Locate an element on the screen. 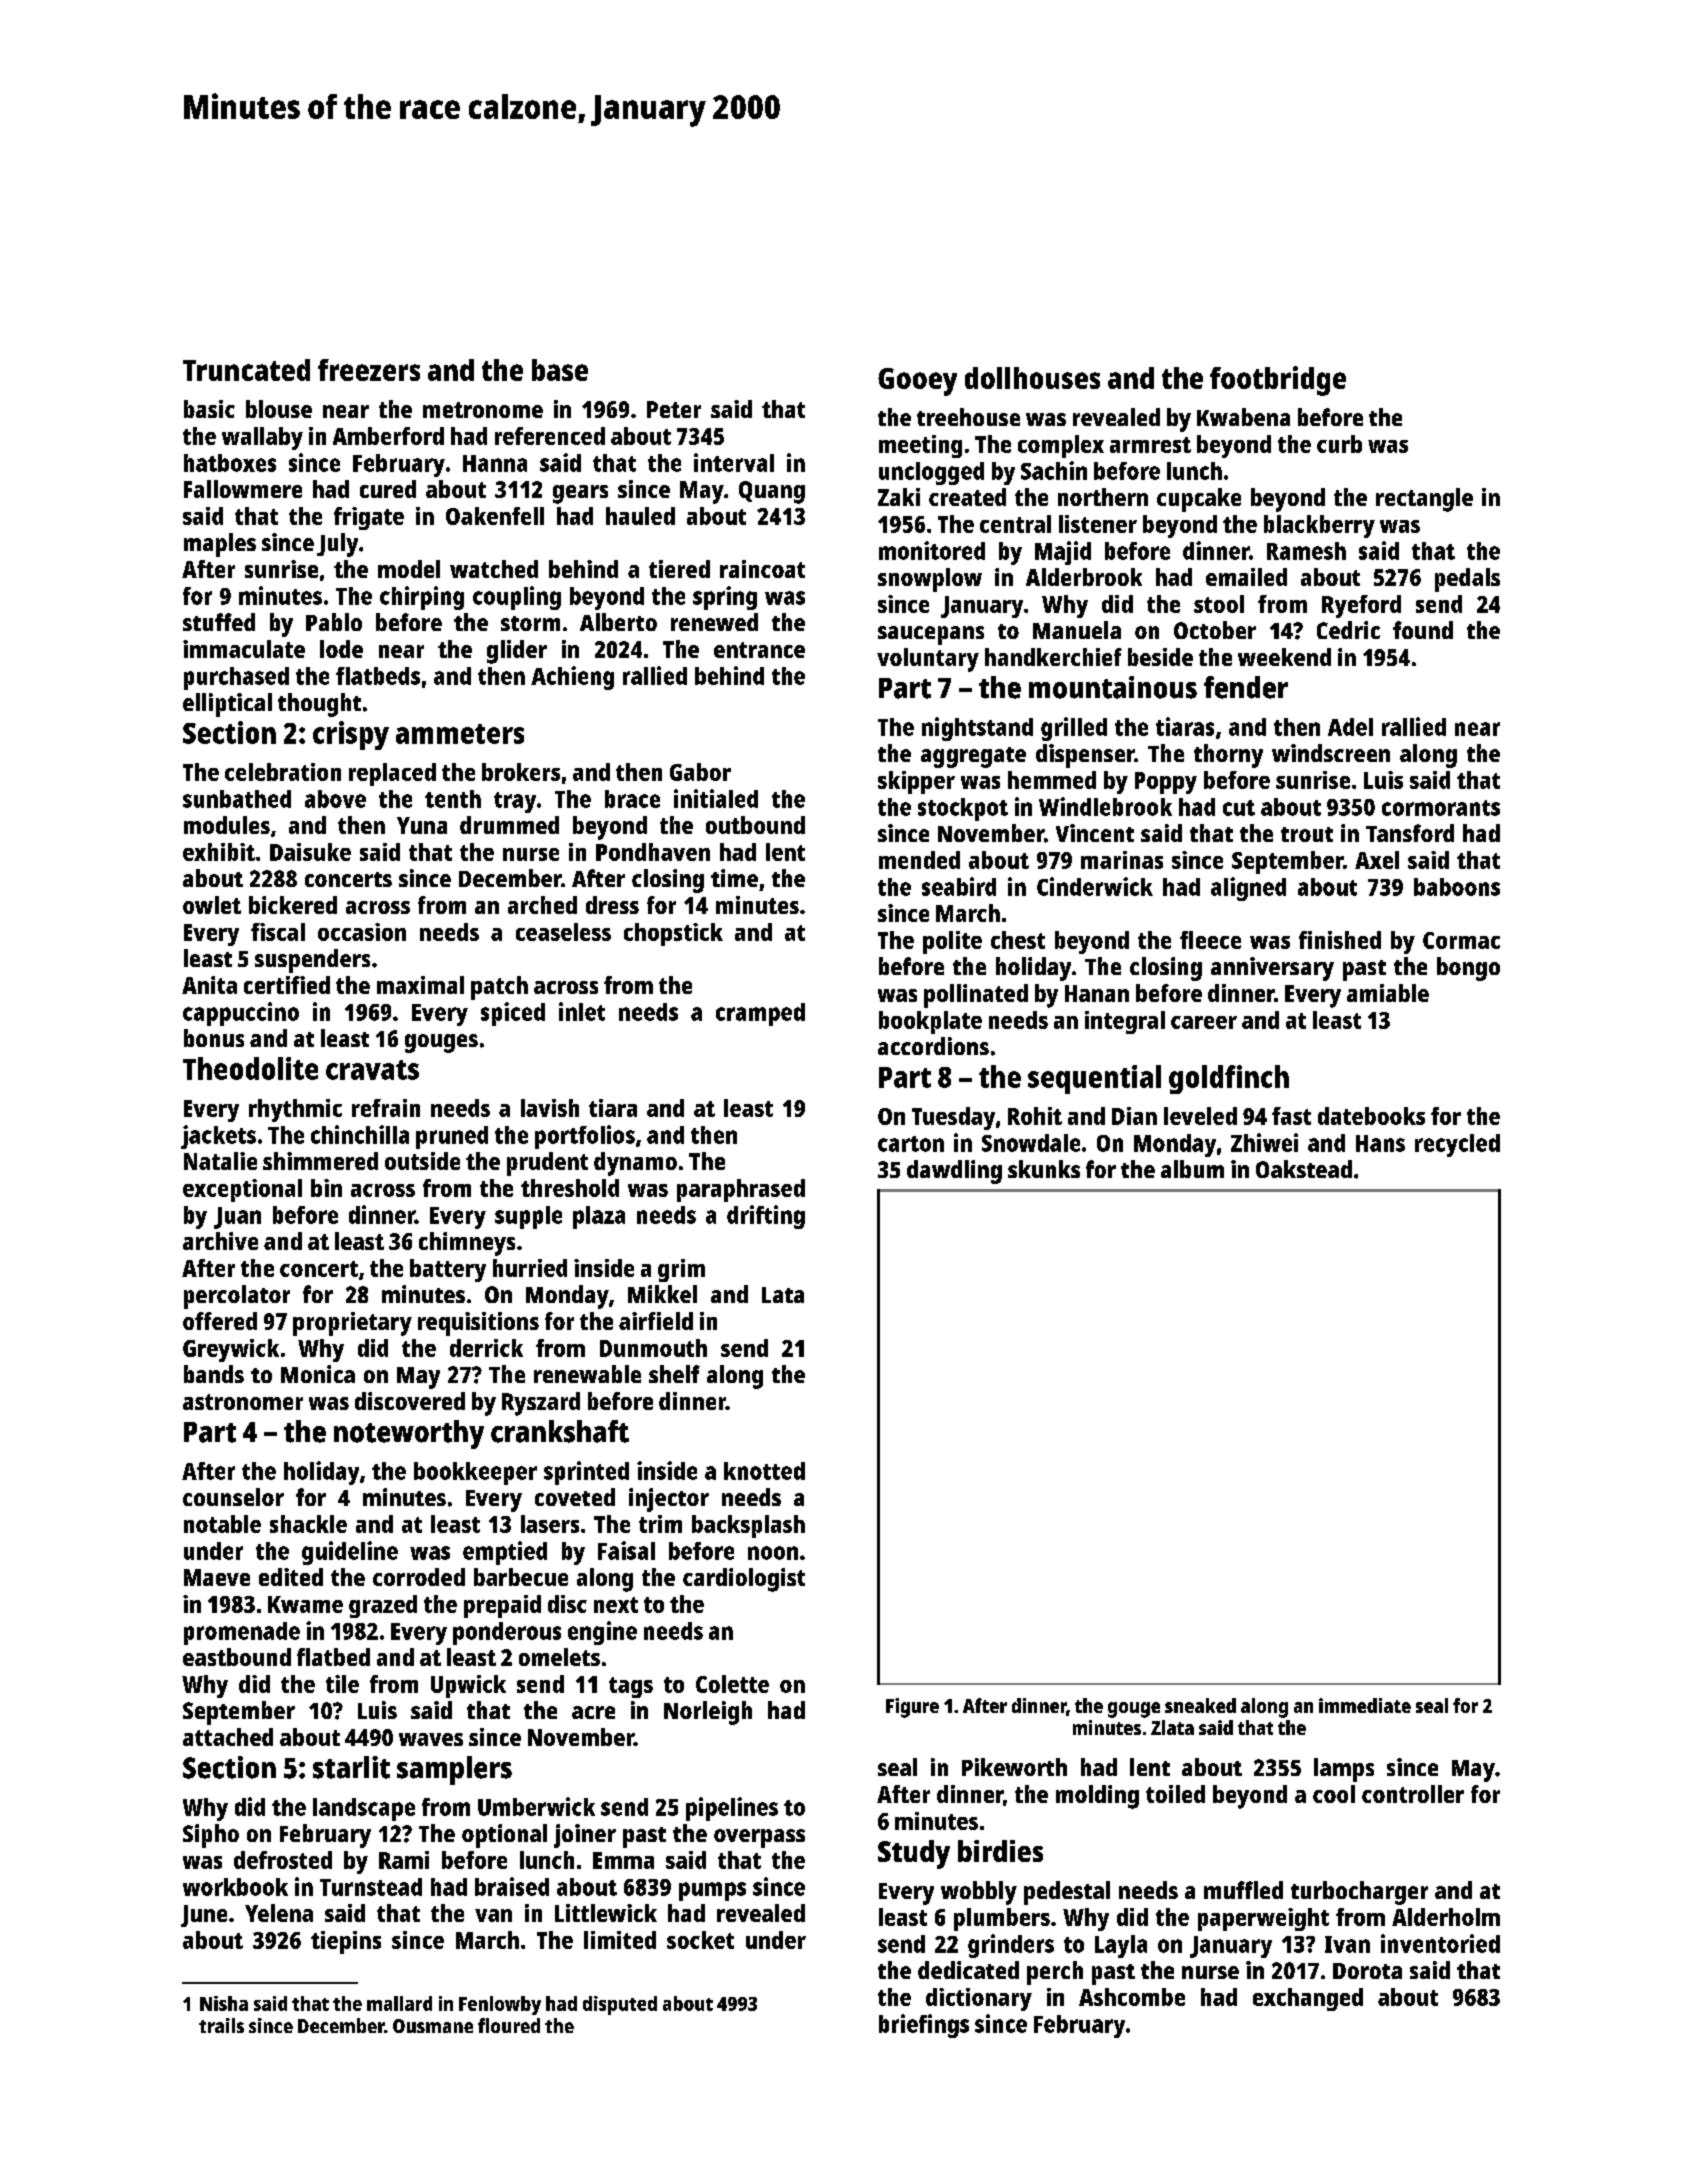  controller is located at coordinates (1413, 1794).
